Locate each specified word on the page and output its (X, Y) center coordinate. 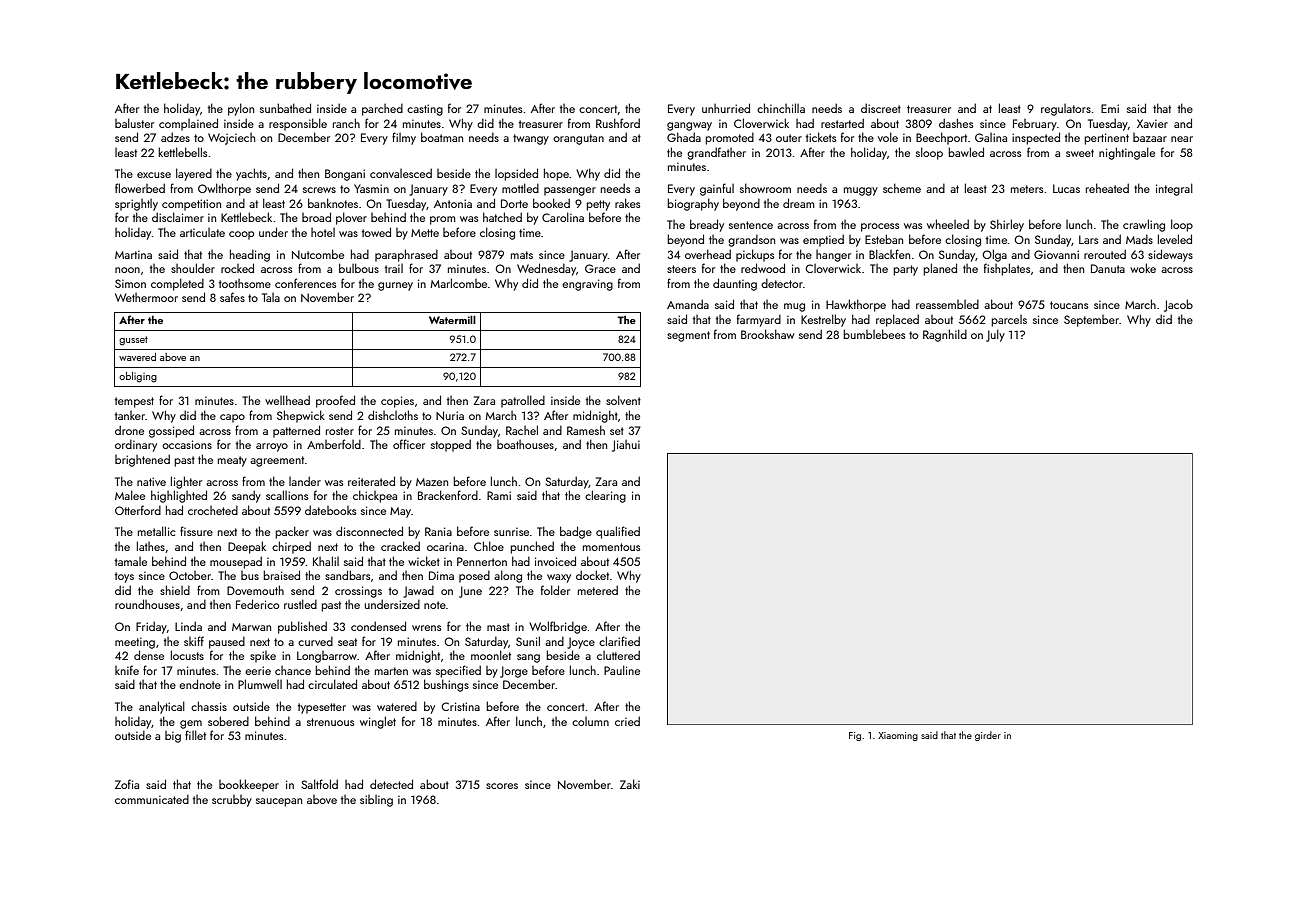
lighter (186, 482)
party (905, 270)
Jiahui (626, 446)
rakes (627, 203)
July (995, 335)
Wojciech (231, 139)
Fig (855, 736)
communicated (152, 799)
